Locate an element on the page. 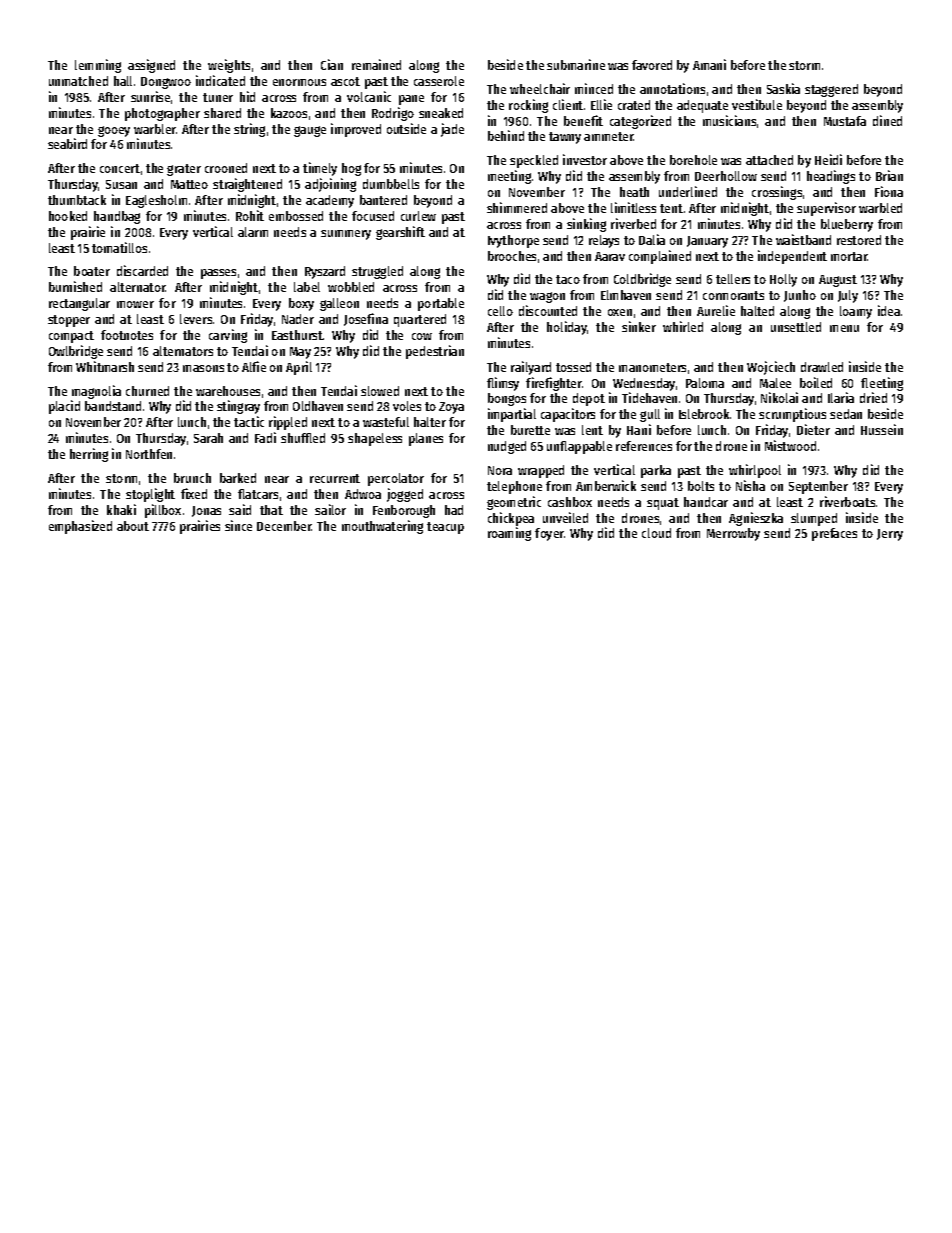 This image has width=952, height=1233. mouthwatering is located at coordinates (382, 527).
